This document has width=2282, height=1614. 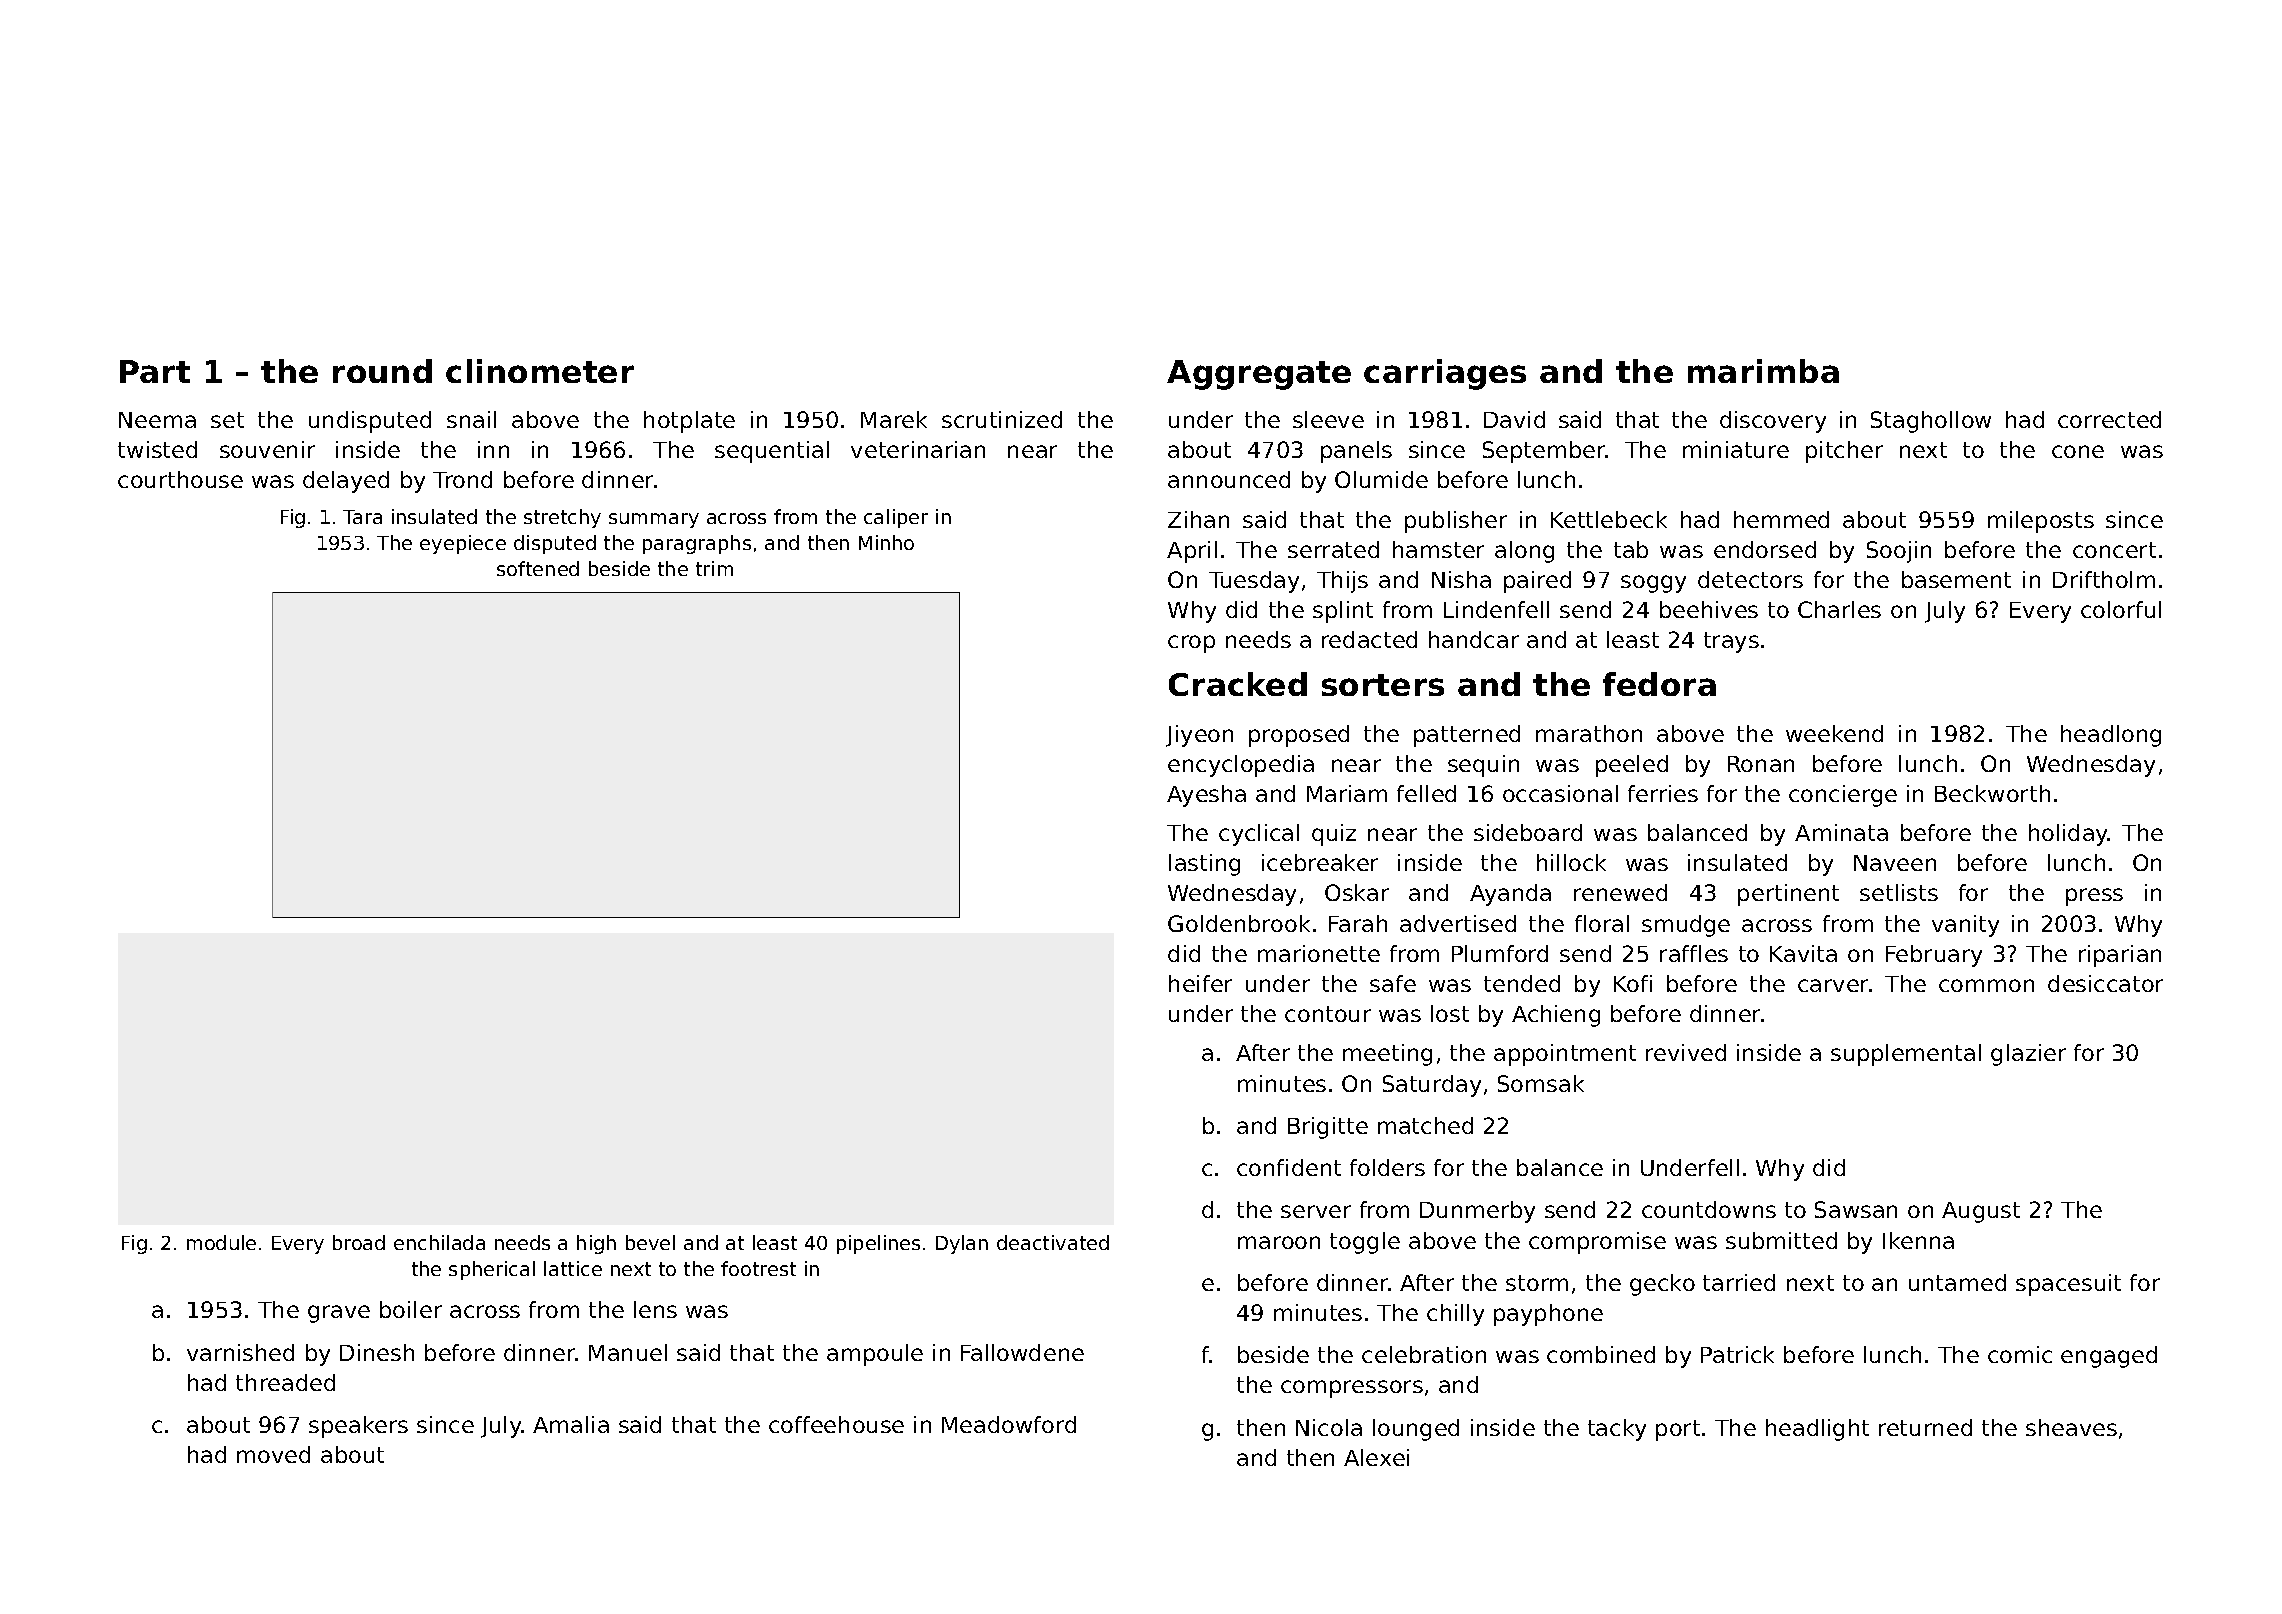 What do you see at coordinates (382, 371) in the document?
I see `round` at bounding box center [382, 371].
